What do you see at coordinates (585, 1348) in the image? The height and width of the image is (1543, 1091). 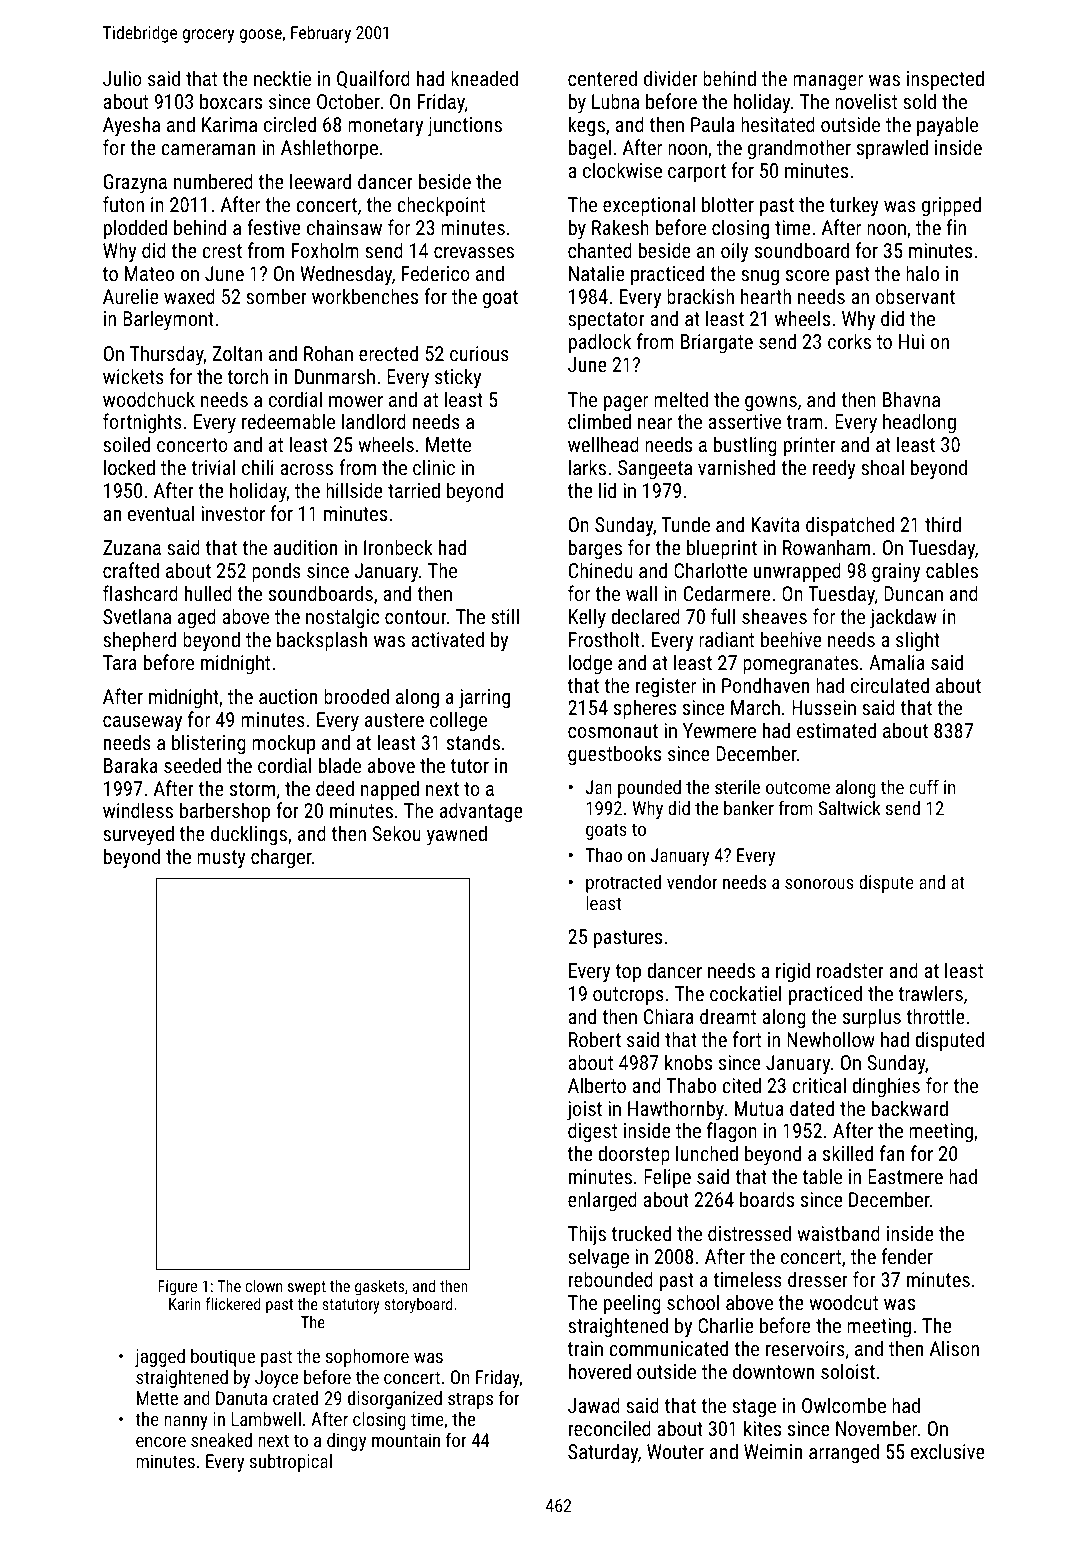 I see `train` at bounding box center [585, 1348].
